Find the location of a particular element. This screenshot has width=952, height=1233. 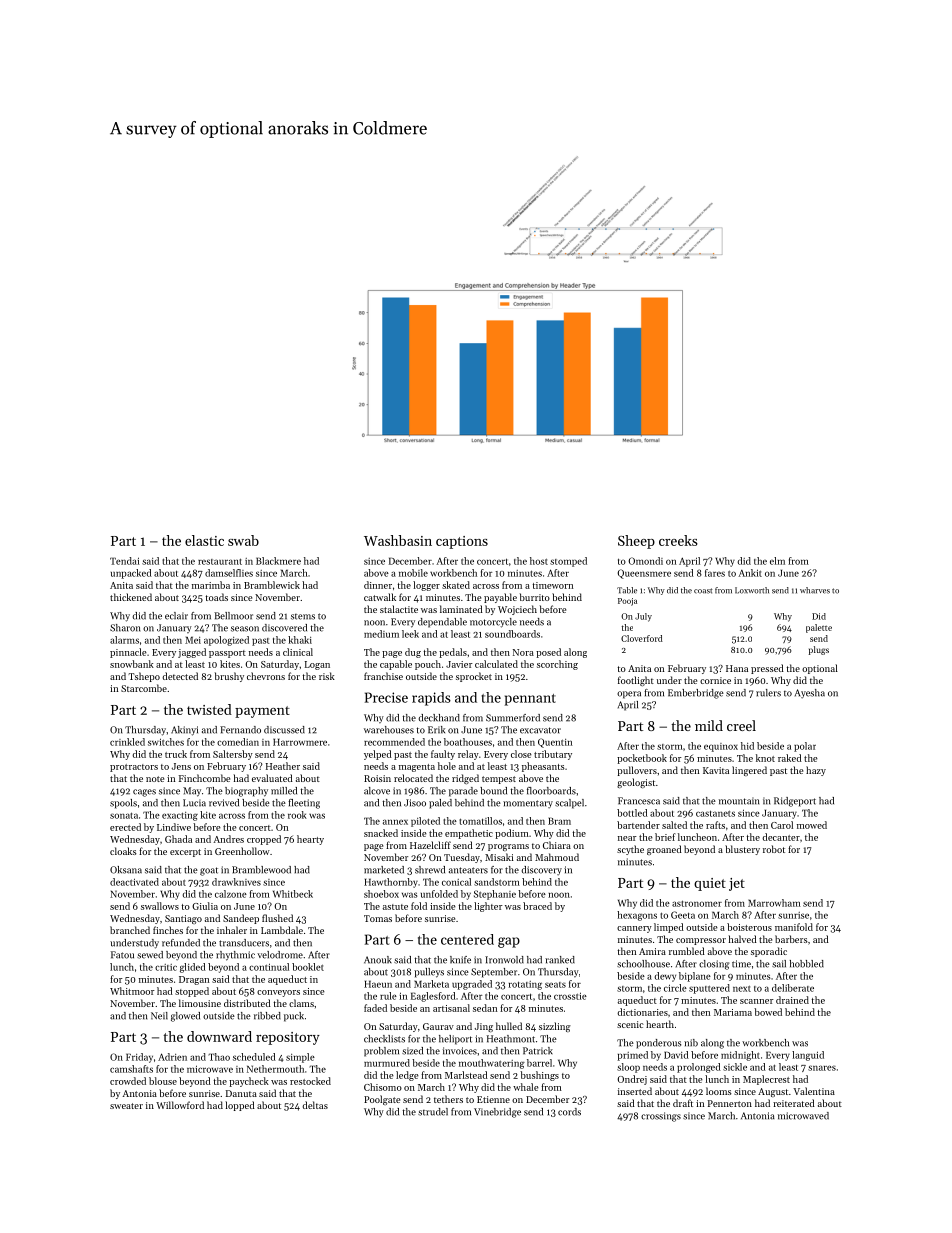

draft is located at coordinates (683, 1103).
